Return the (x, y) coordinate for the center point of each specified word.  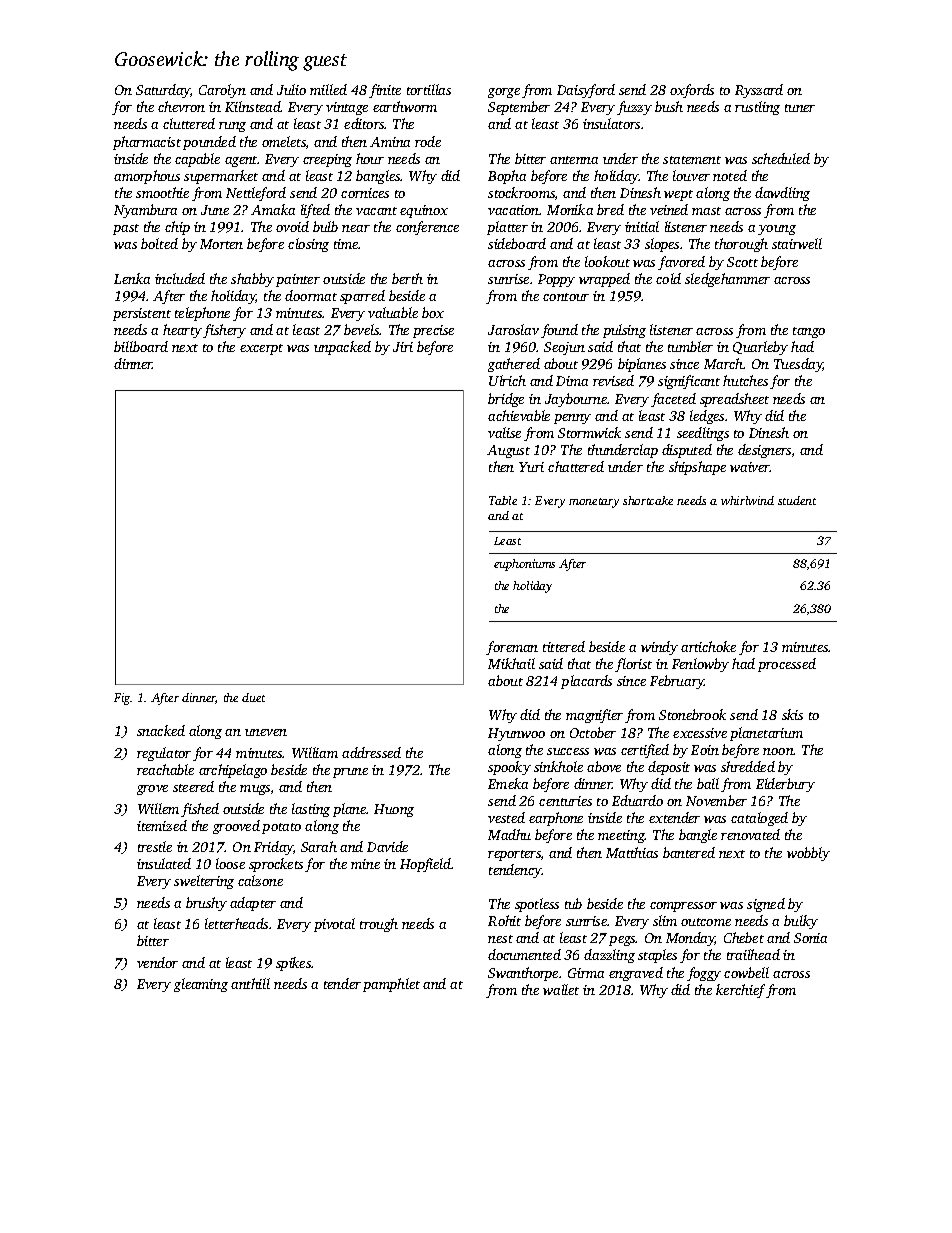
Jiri (403, 347)
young (777, 230)
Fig (122, 699)
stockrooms (521, 192)
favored (681, 263)
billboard (141, 346)
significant (689, 382)
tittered (564, 646)
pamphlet (391, 985)
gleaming (201, 985)
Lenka (132, 278)
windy (659, 648)
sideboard (517, 243)
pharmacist (147, 143)
